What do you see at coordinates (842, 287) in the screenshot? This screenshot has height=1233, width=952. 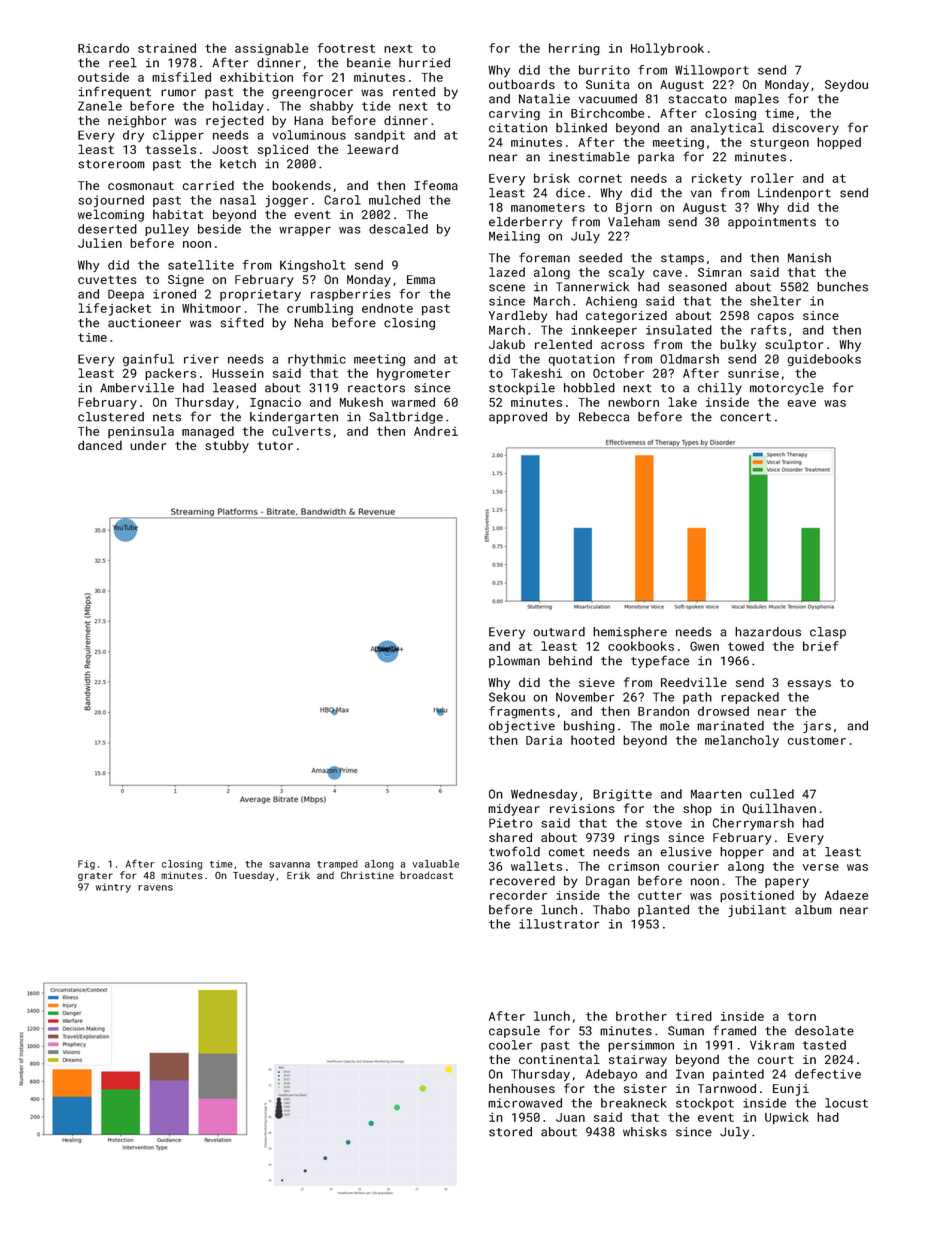 I see `bunches` at bounding box center [842, 287].
